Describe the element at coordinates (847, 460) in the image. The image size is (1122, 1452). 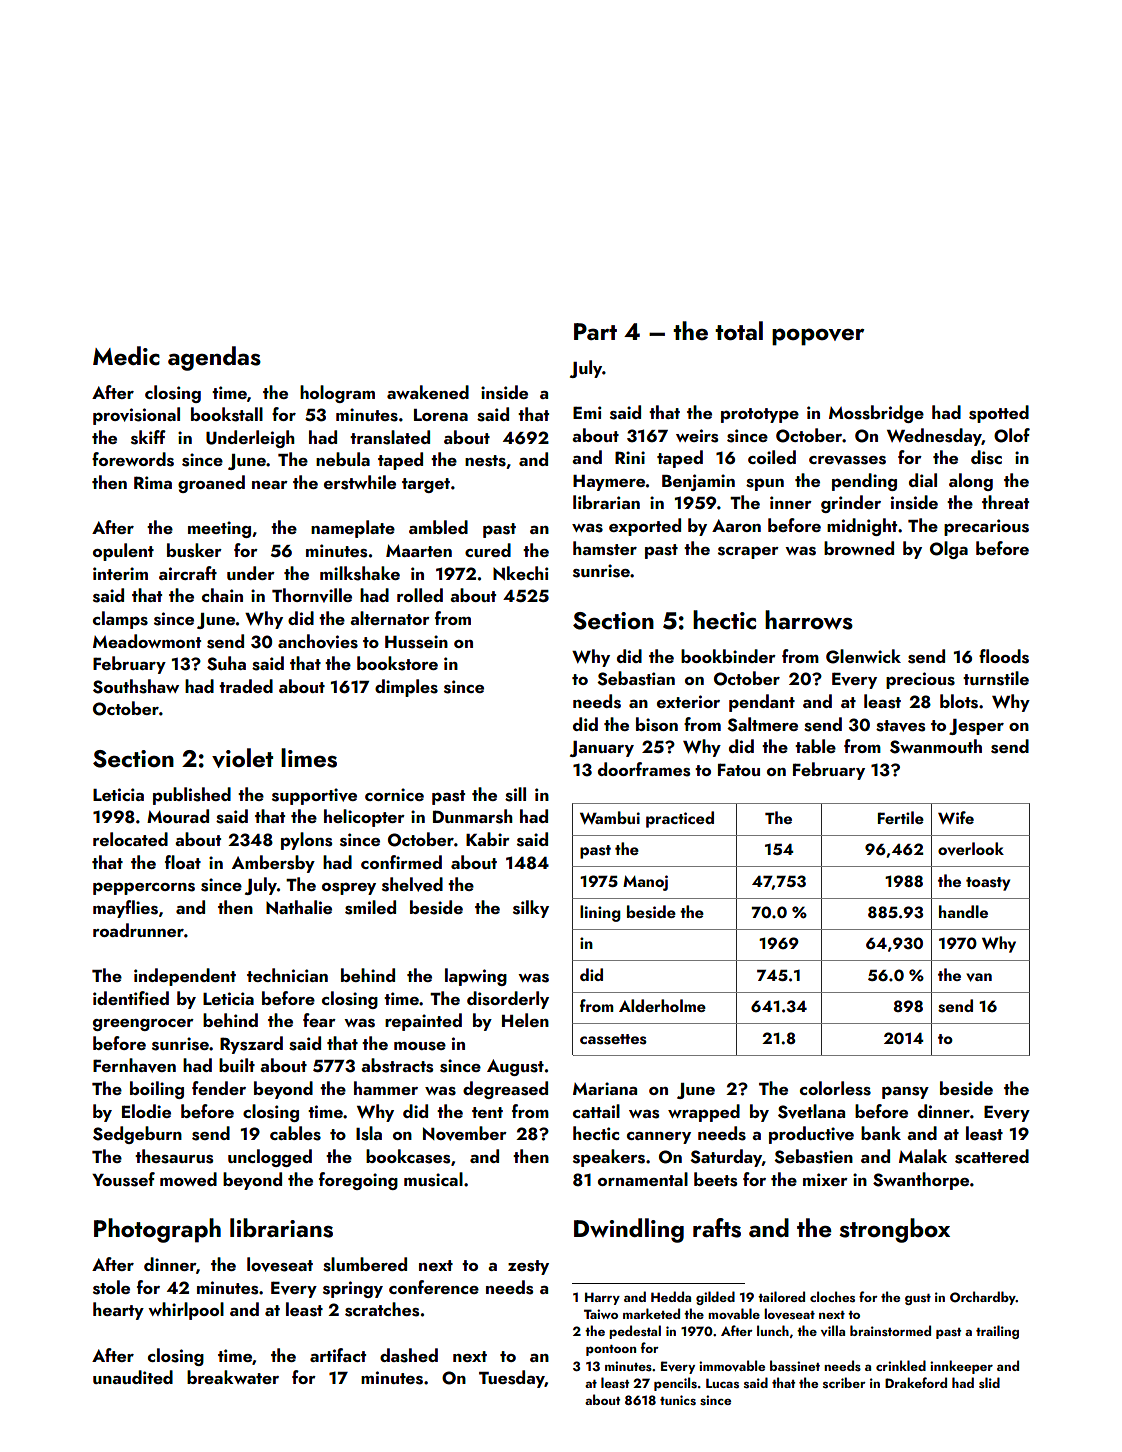
I see `crevasses` at that location.
